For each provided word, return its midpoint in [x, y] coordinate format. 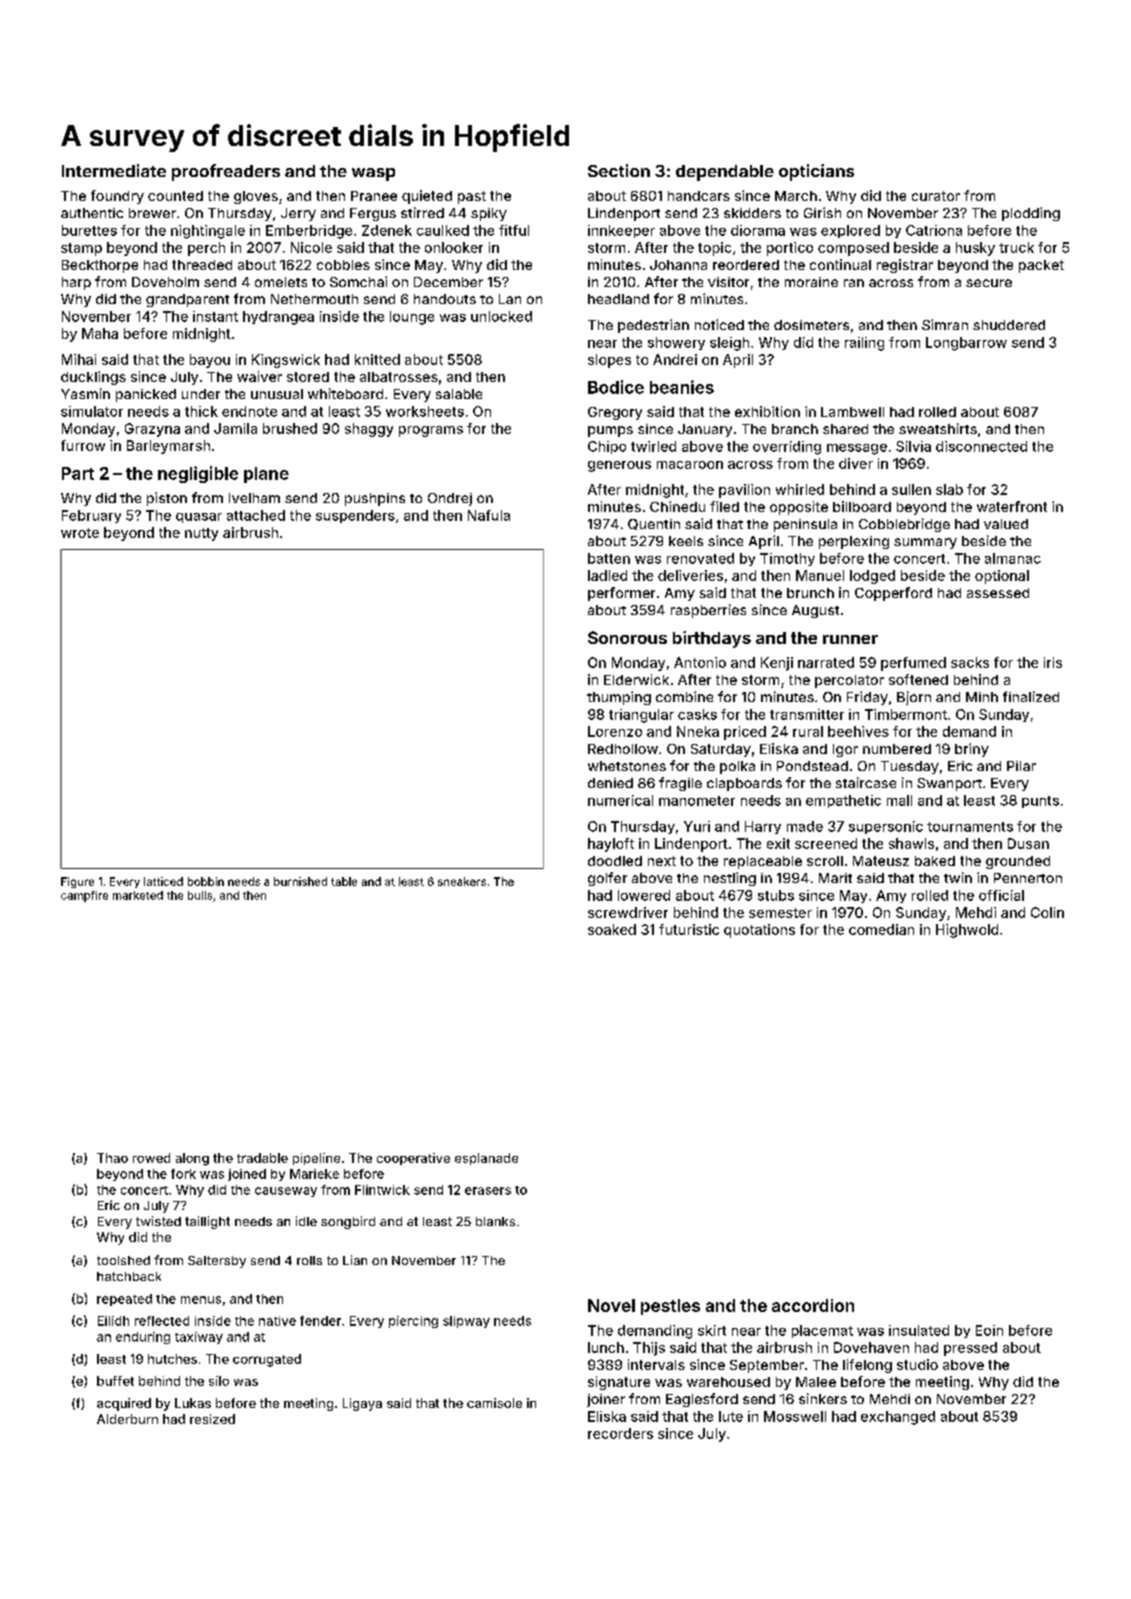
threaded [202, 265]
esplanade [486, 1159]
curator [936, 196]
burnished [300, 881]
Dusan [1028, 843]
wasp [373, 174]
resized [212, 1419]
